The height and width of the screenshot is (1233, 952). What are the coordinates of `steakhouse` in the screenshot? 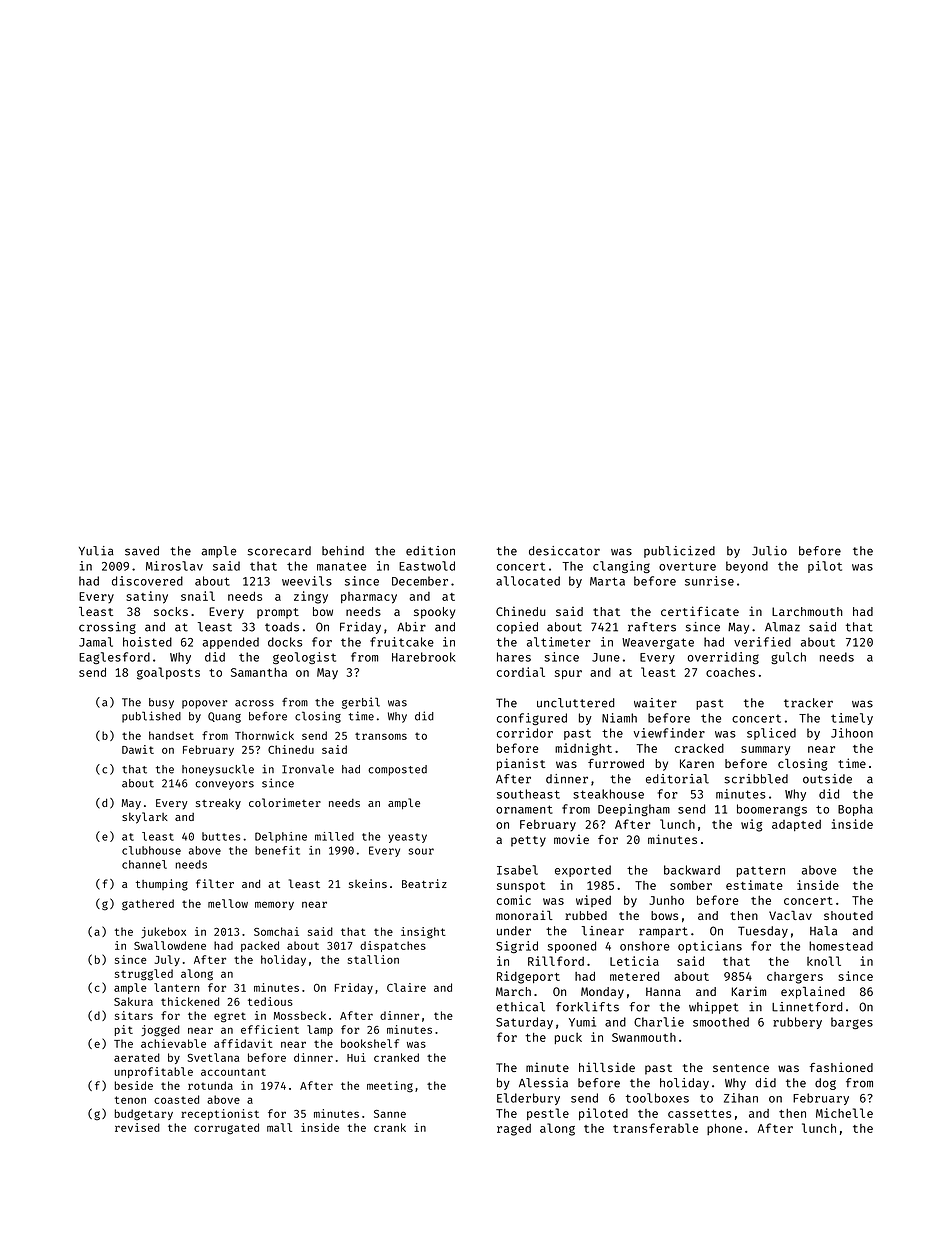 It's located at (608, 794).
